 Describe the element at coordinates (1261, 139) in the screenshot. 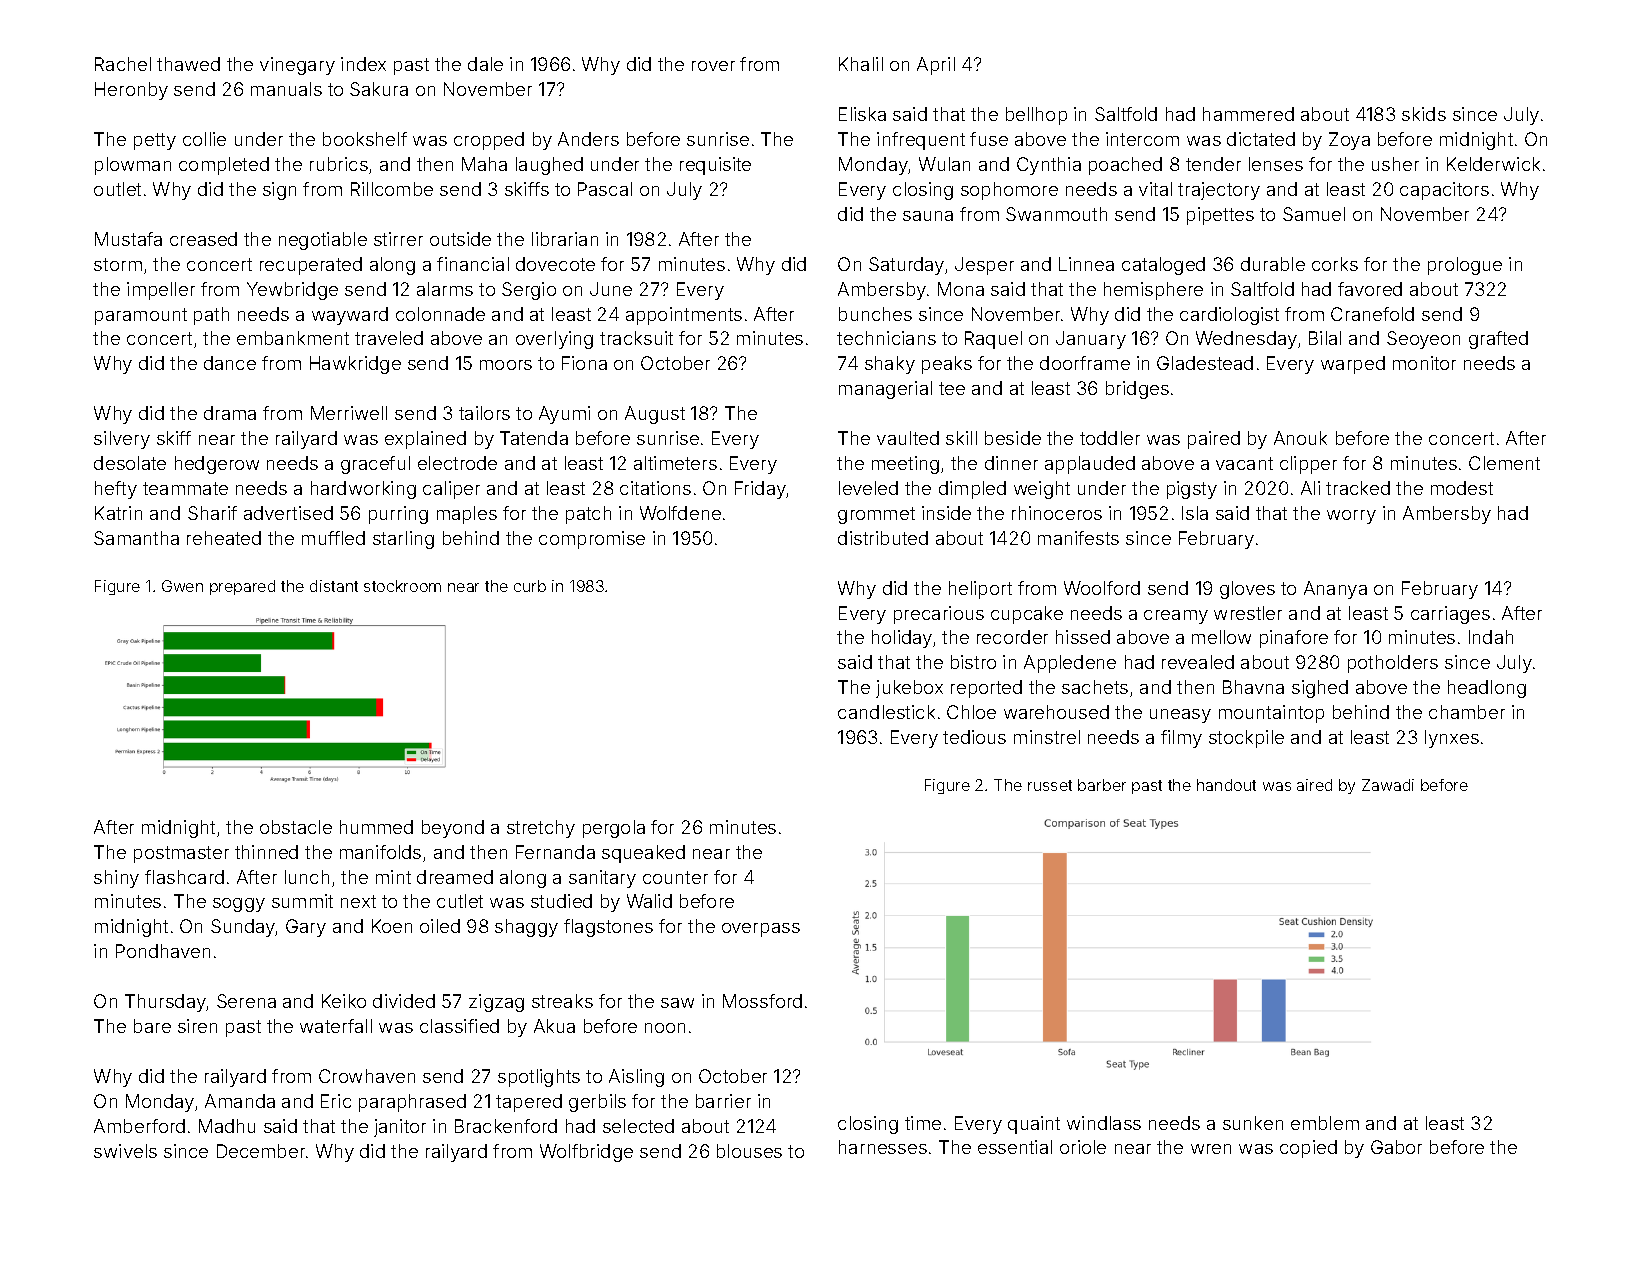

I see `dictated` at that location.
